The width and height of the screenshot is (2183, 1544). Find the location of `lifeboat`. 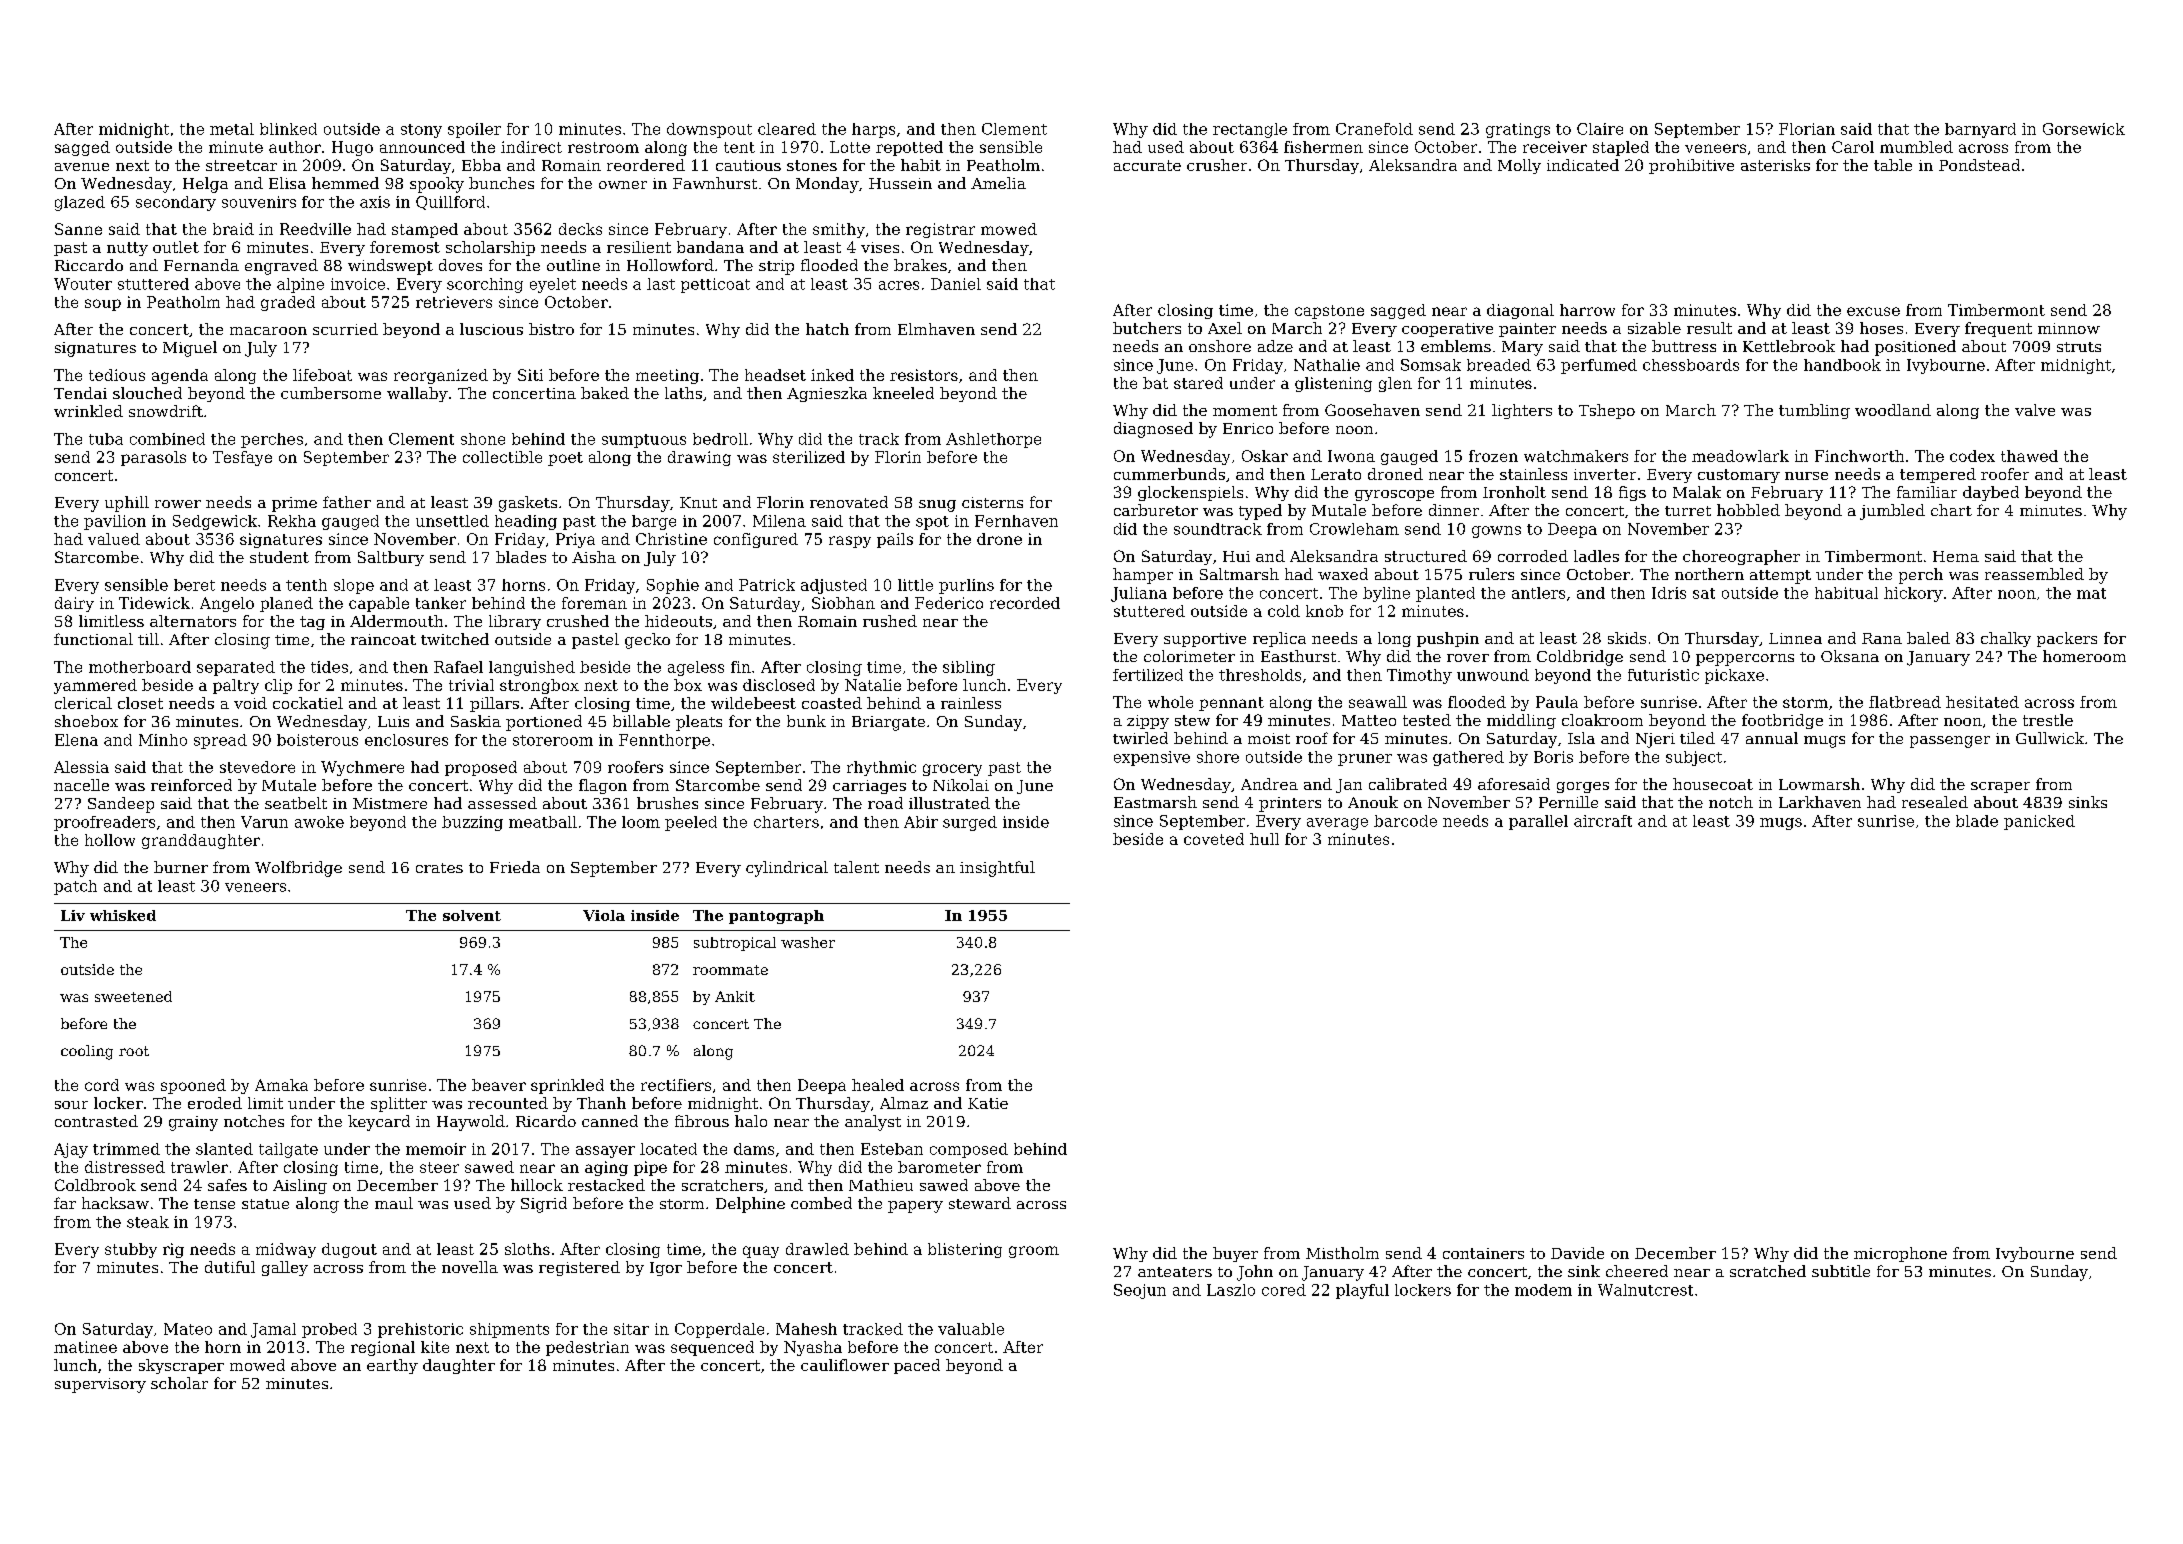

lifeboat is located at coordinates (322, 375).
